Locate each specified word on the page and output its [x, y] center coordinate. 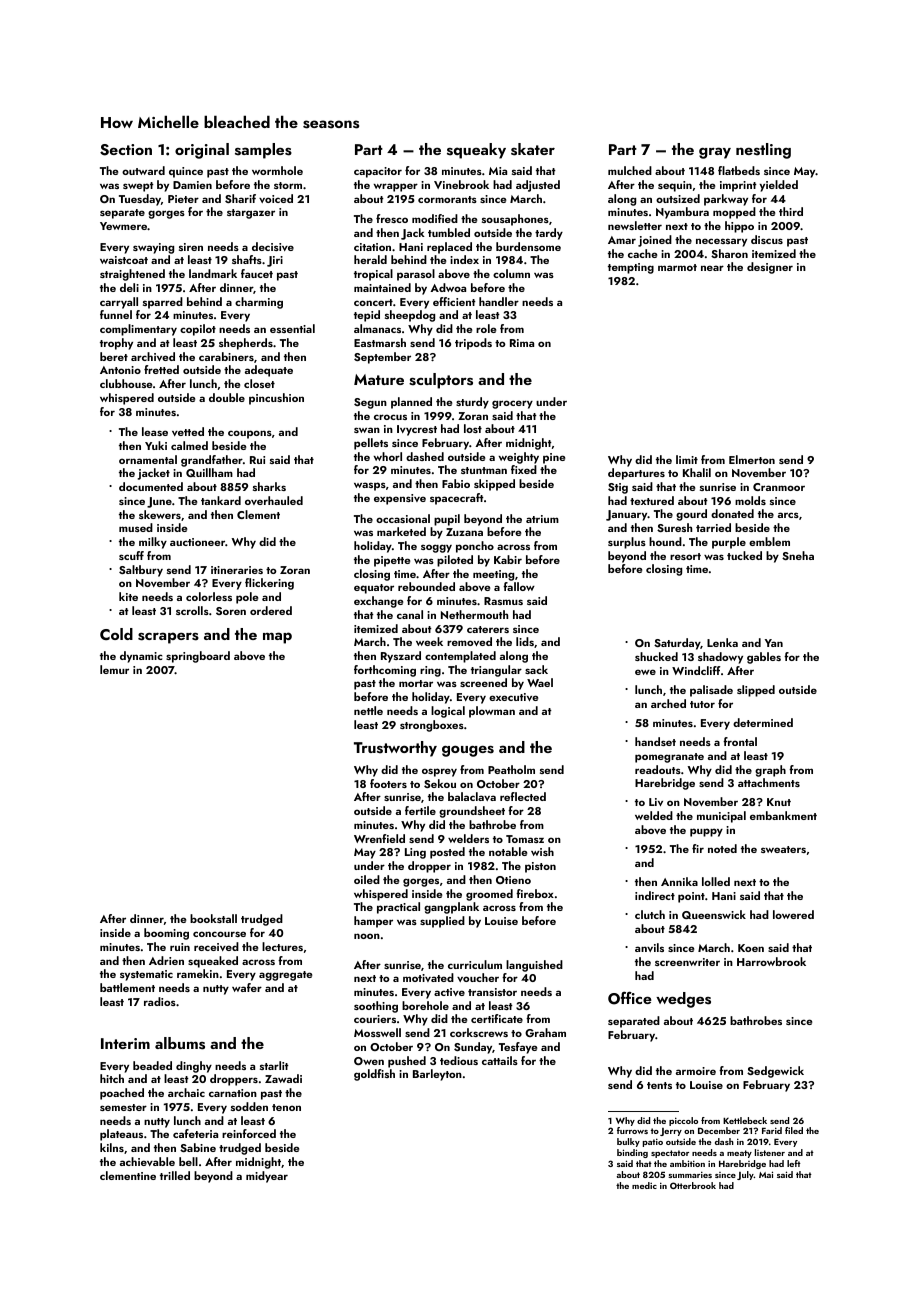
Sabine [198, 1147]
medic [644, 1185]
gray [715, 153]
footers [388, 783]
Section [126, 150]
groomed [489, 895]
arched [668, 703]
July [745, 1175]
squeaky [476, 151]
